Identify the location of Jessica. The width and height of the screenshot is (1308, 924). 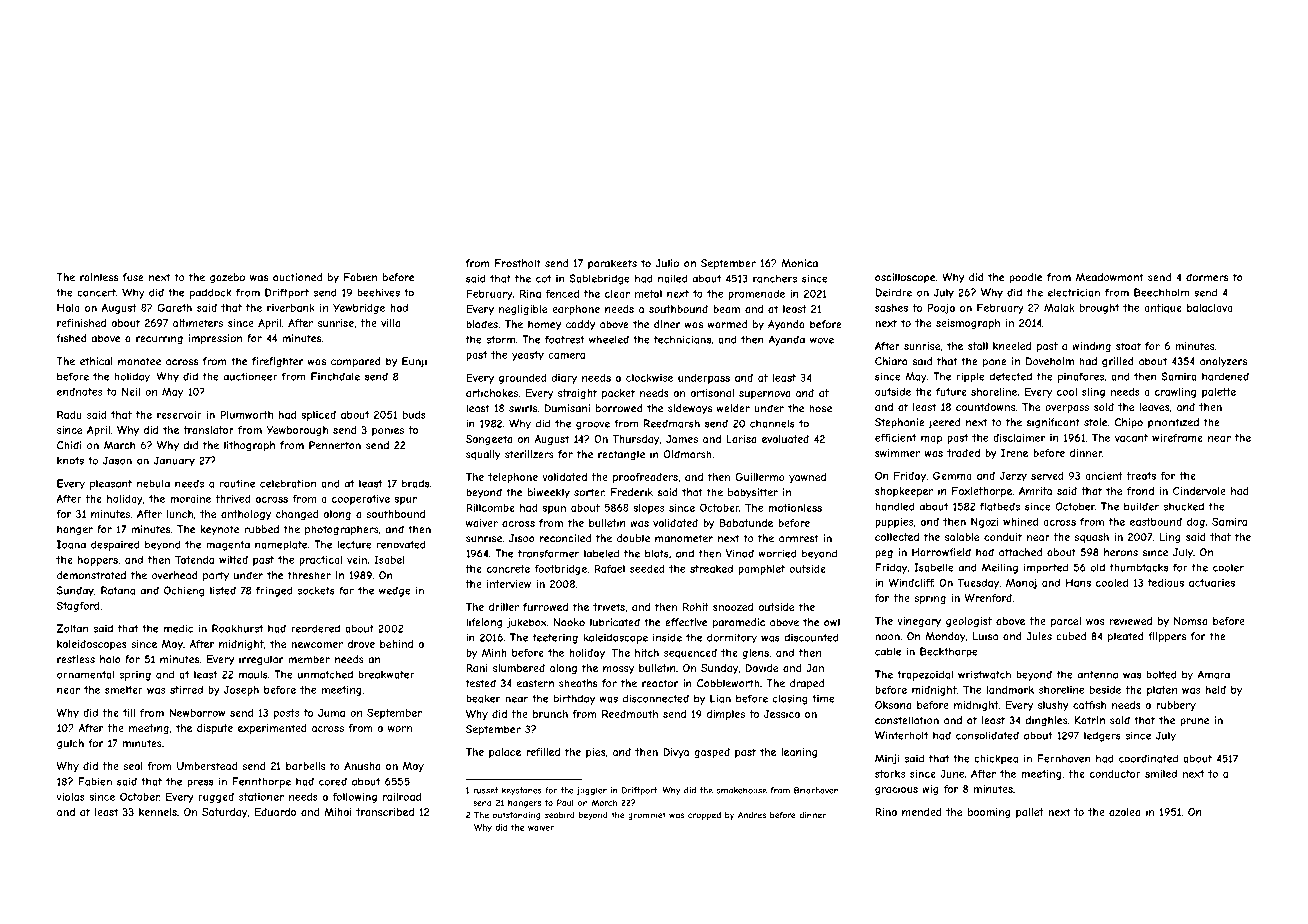
(782, 714).
